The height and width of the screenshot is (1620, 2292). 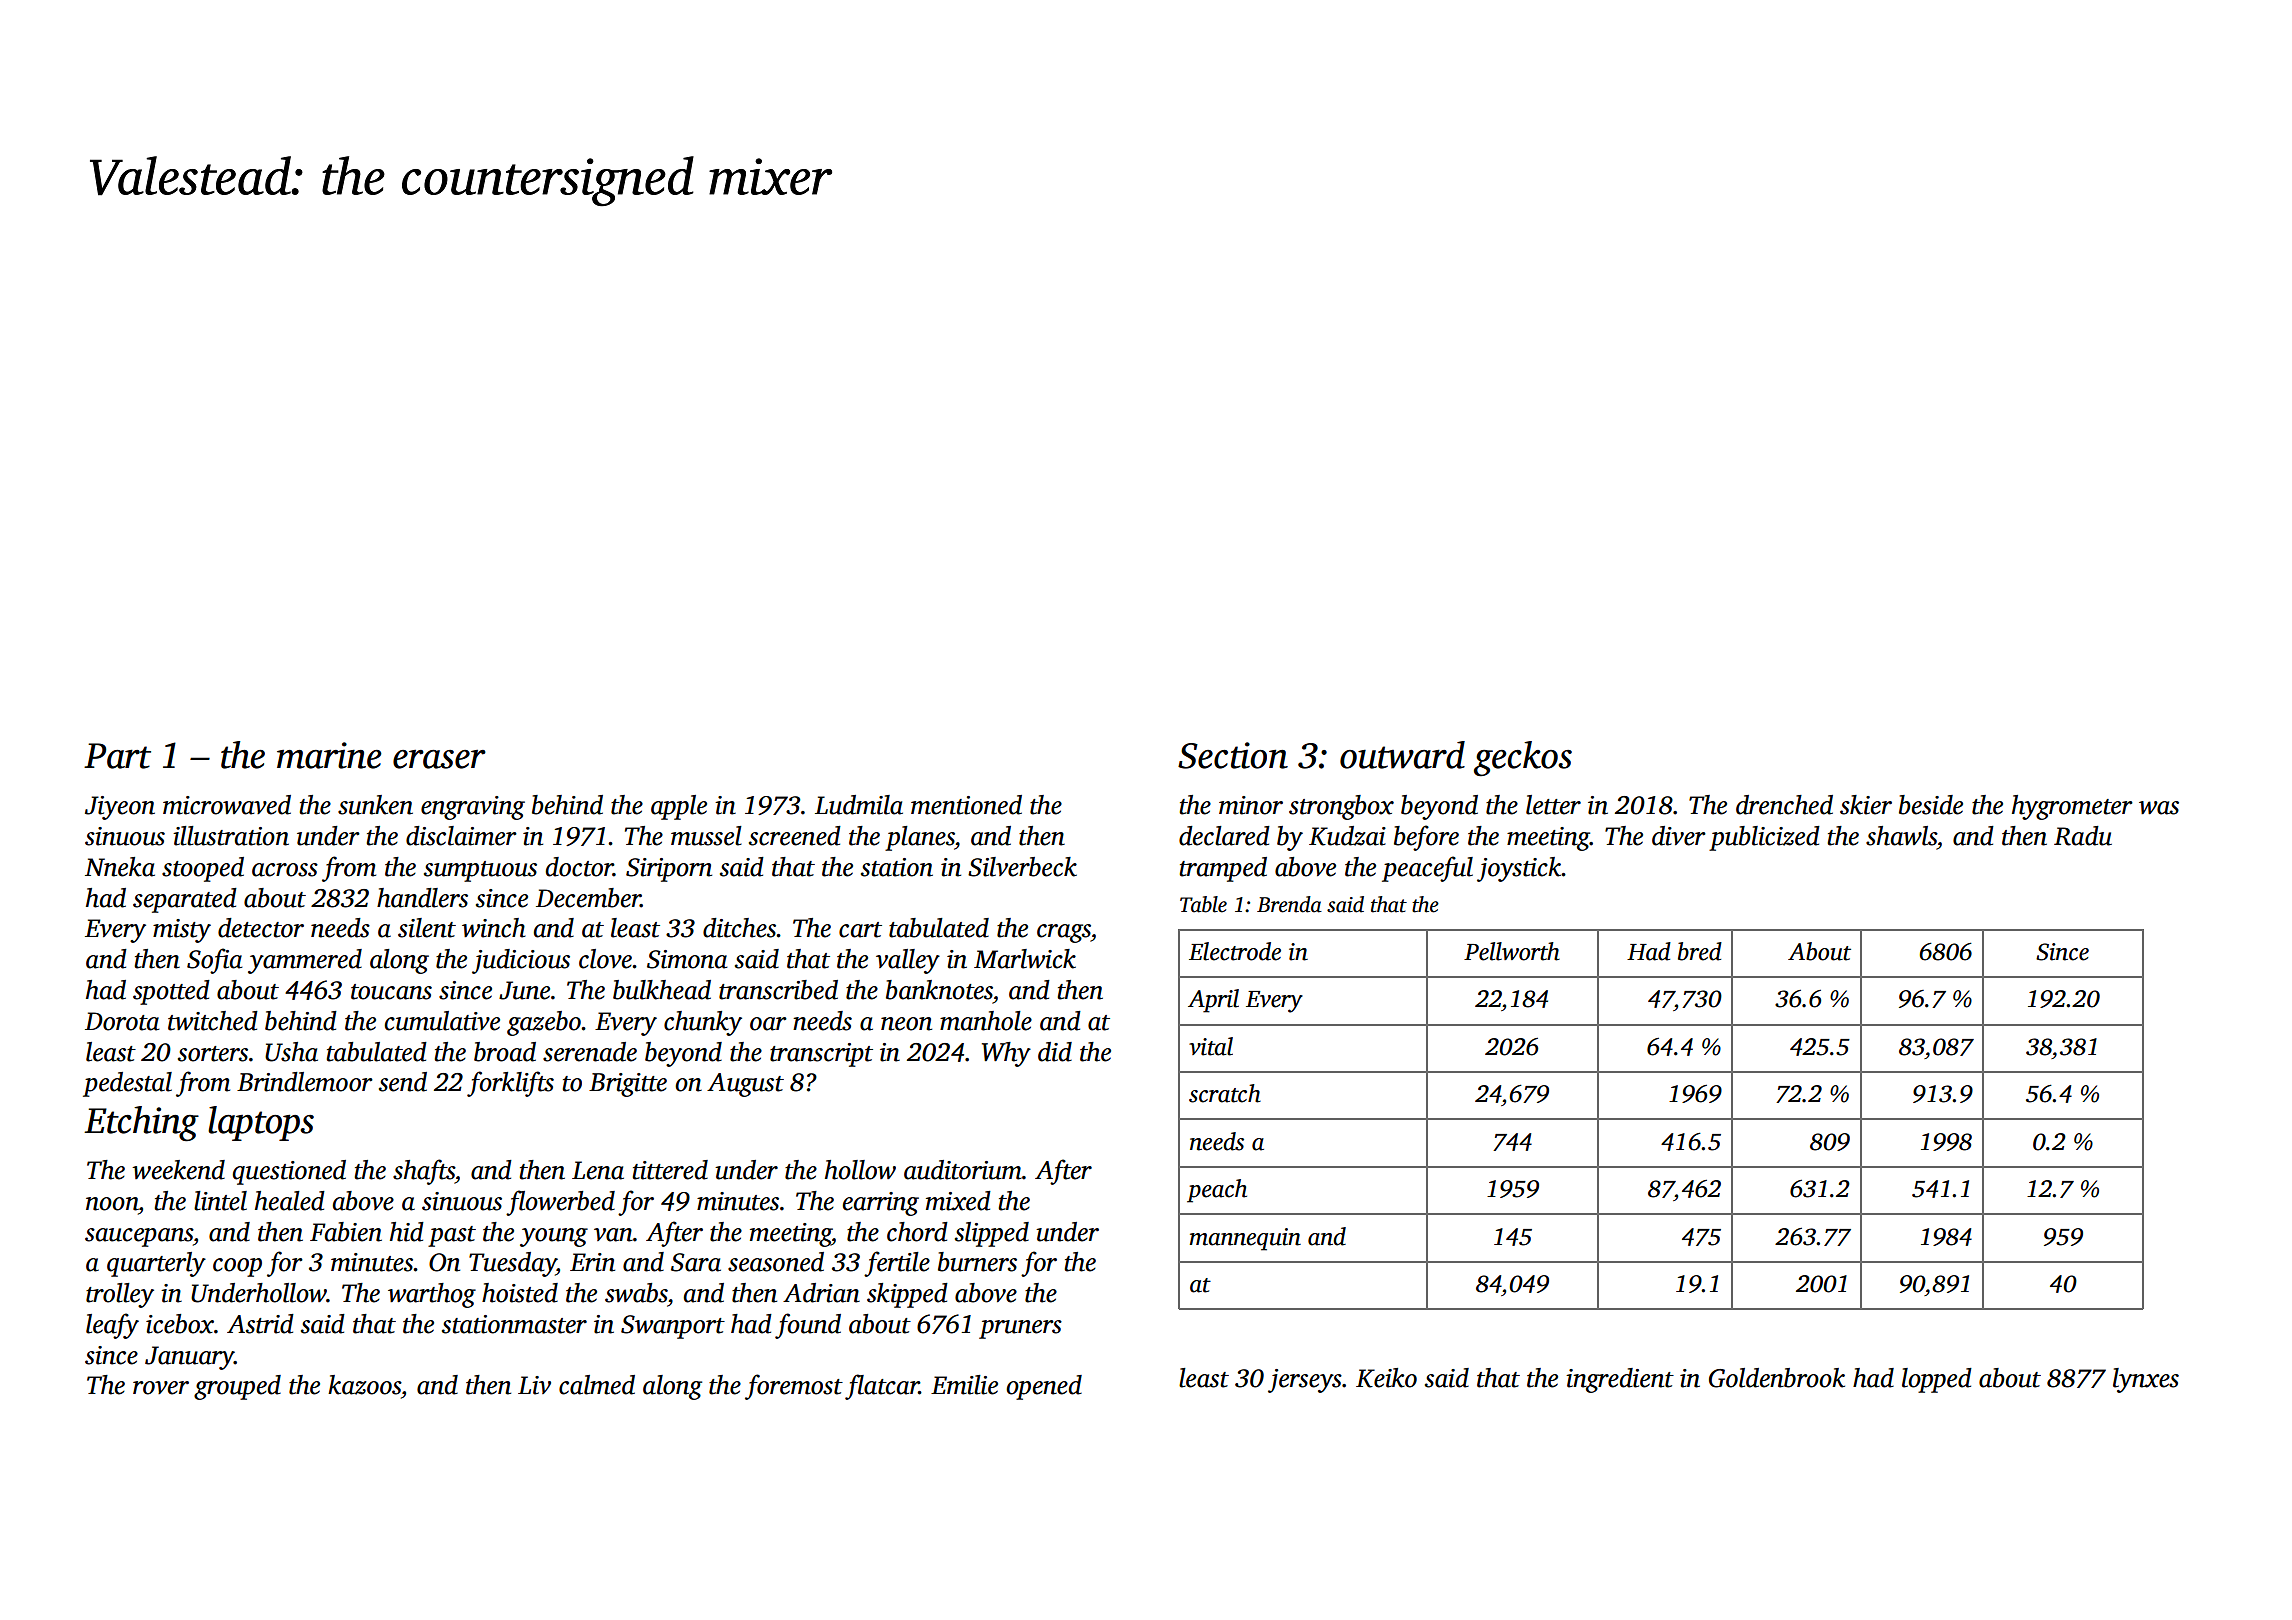 I want to click on Radu, so click(x=2083, y=836).
